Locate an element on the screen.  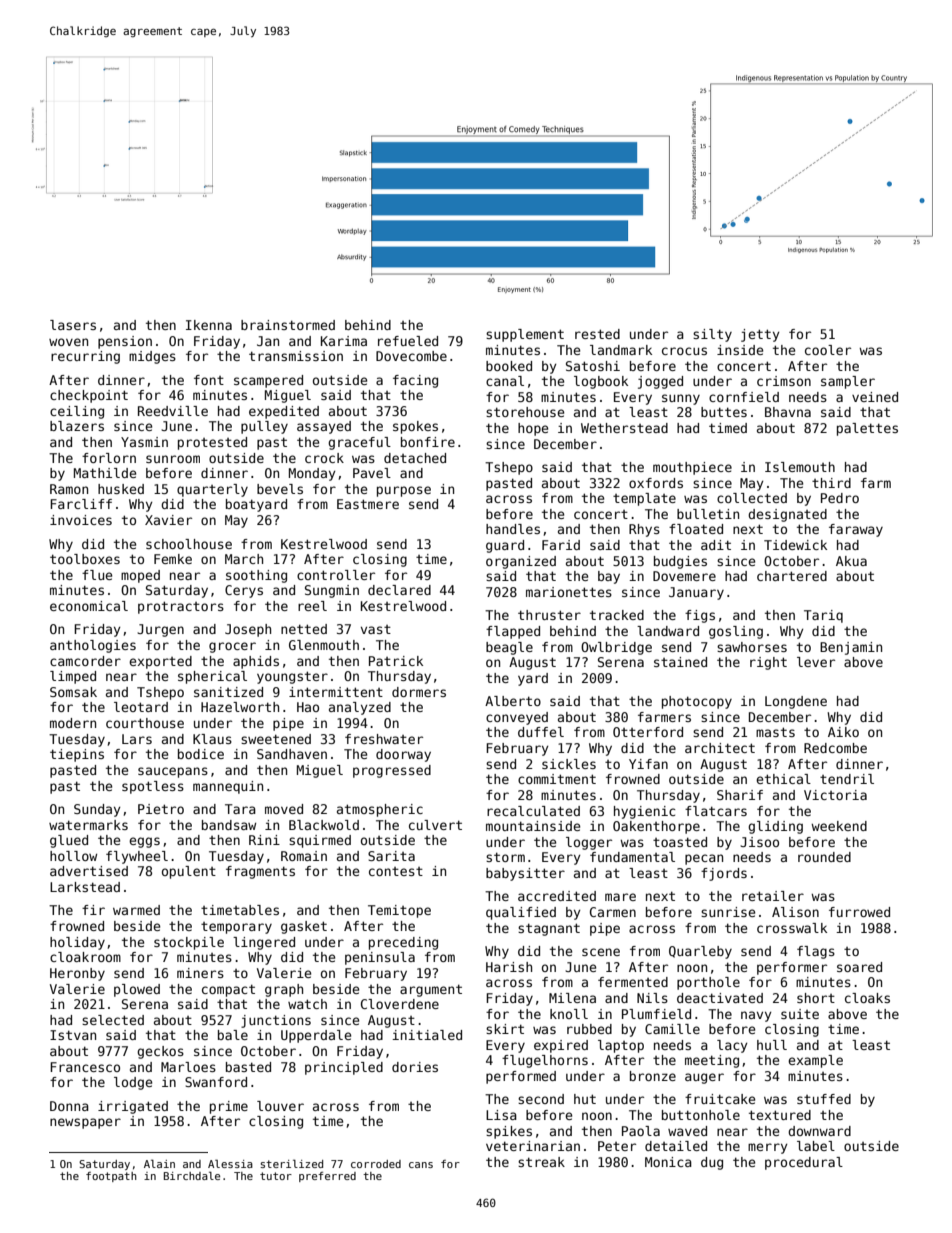
ceiling is located at coordinates (77, 412).
